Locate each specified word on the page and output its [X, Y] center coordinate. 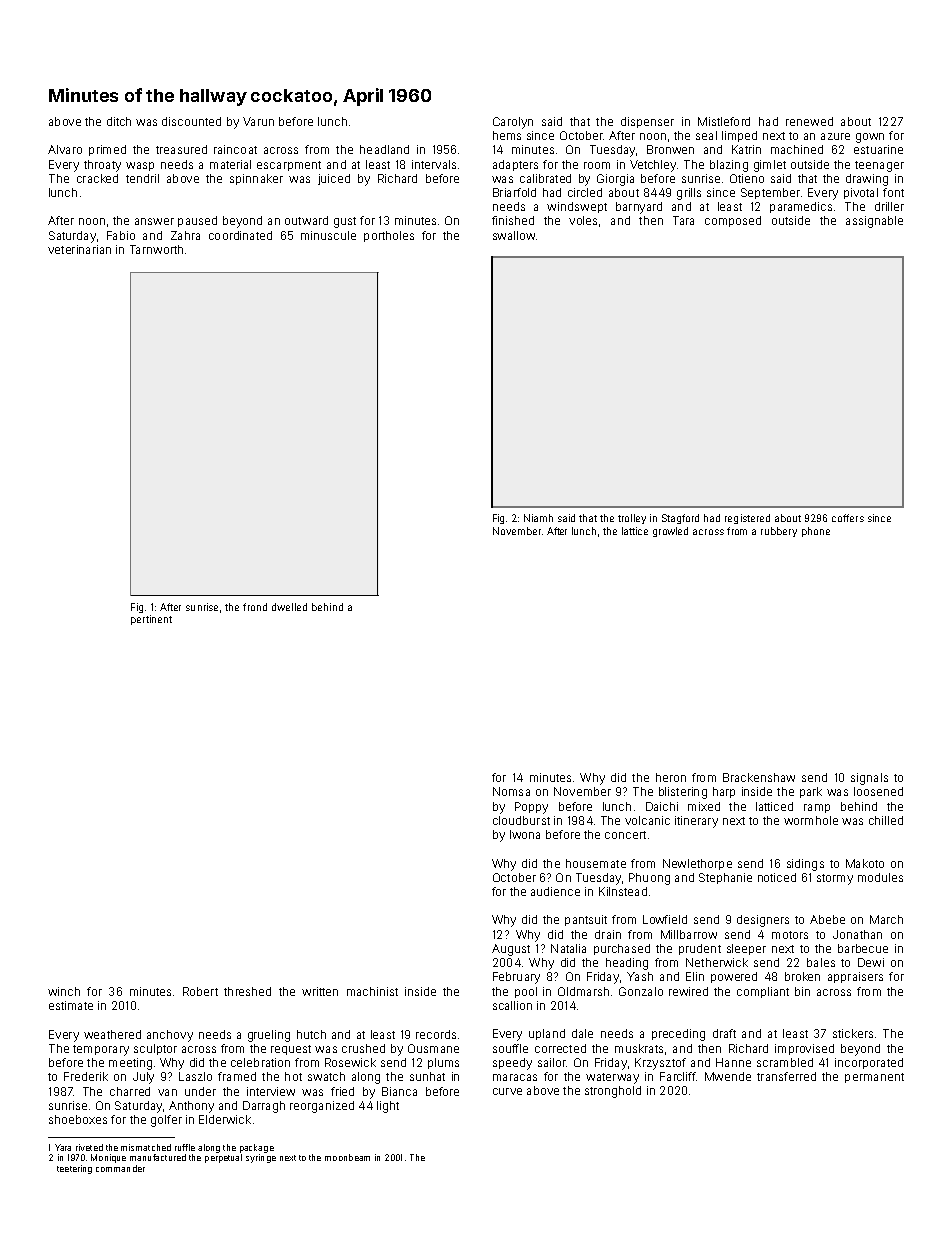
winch [64, 991]
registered [747, 519]
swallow [514, 235]
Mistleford [724, 121]
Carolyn [513, 123]
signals [869, 779]
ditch [119, 121]
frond [255, 607]
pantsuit [586, 920]
